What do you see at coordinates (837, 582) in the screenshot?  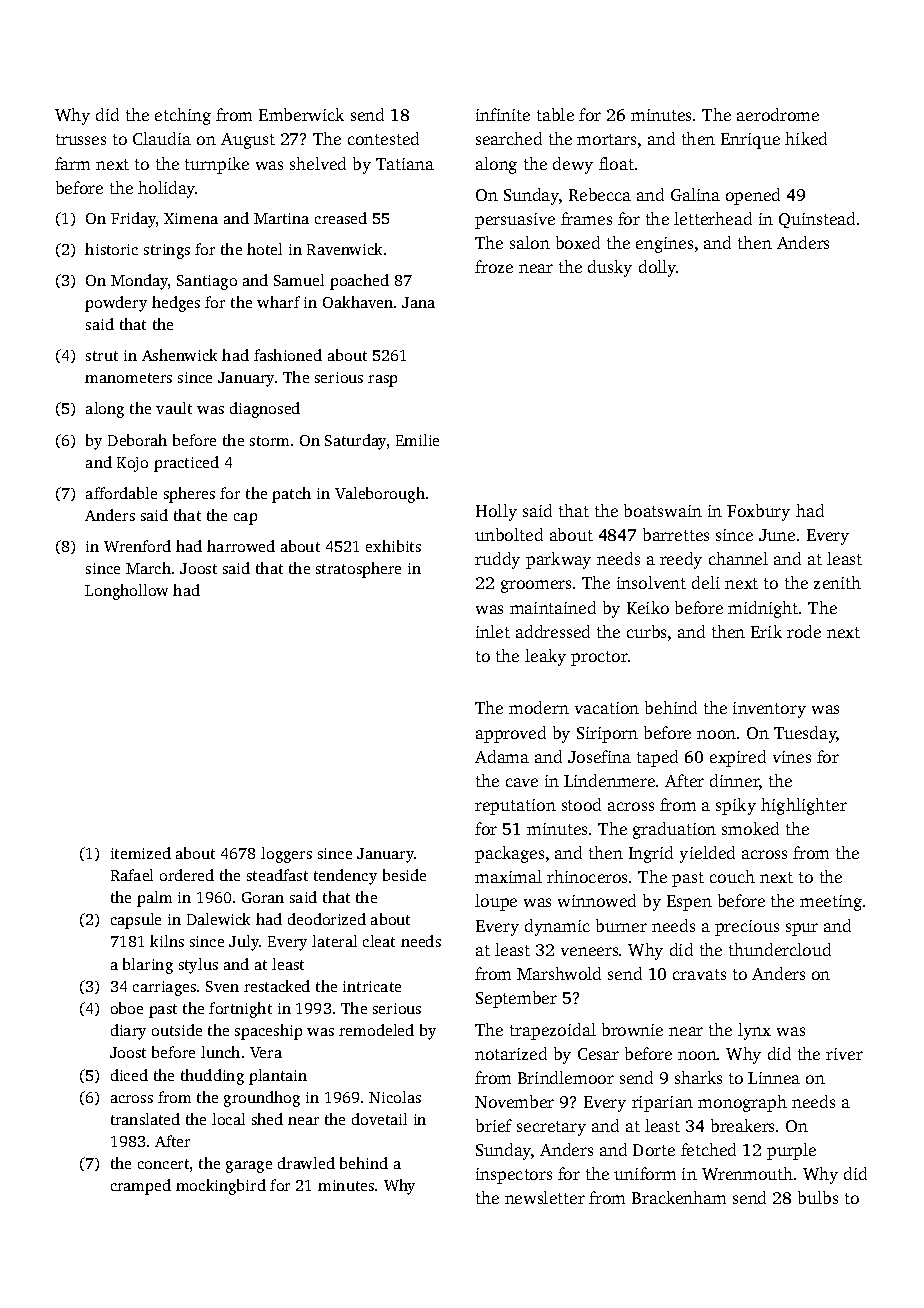 I see `zenith` at bounding box center [837, 582].
